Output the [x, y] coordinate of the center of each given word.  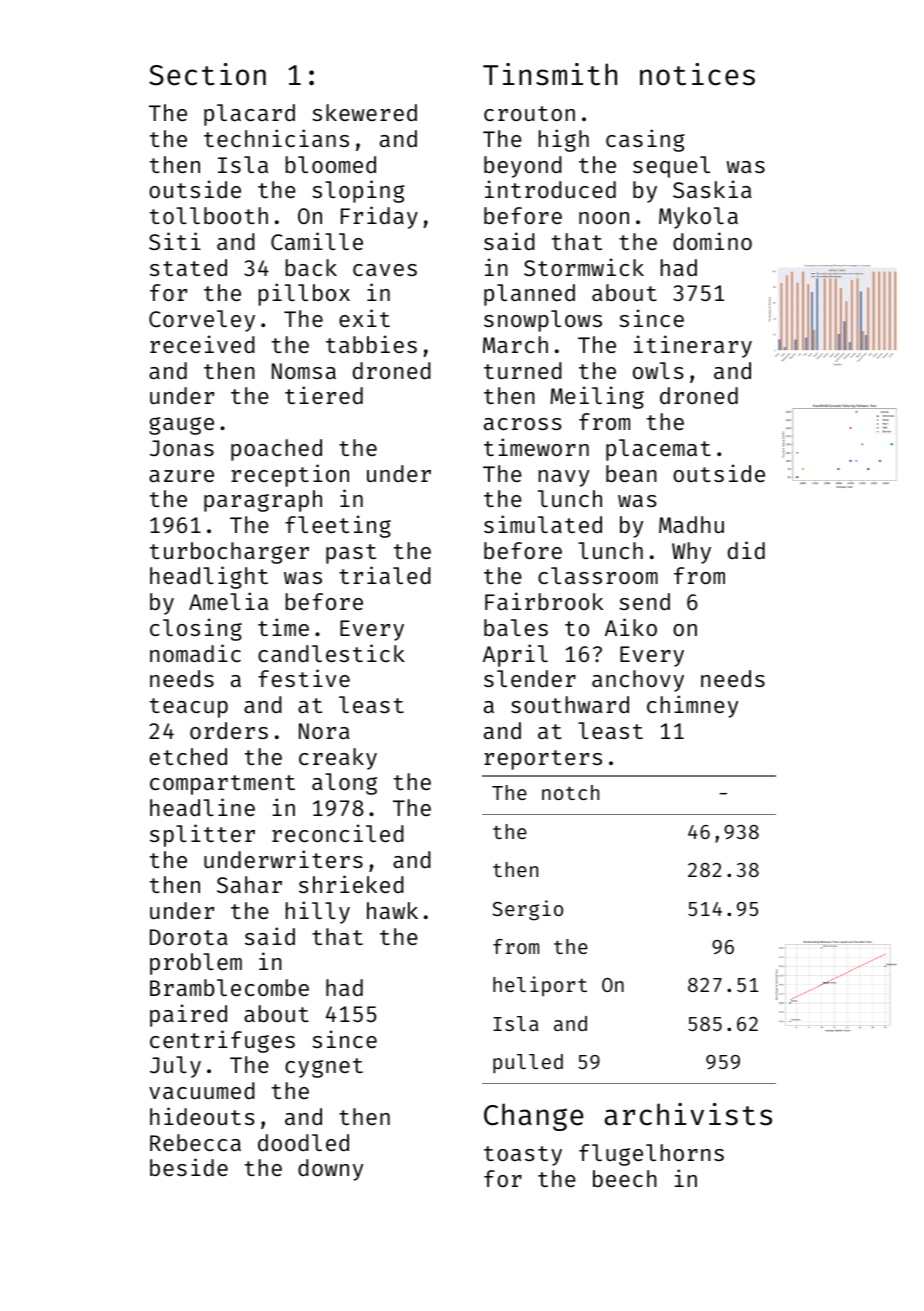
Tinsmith [550, 74]
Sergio [527, 910]
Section [207, 74]
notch [570, 792]
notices [697, 74]
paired [188, 1015]
